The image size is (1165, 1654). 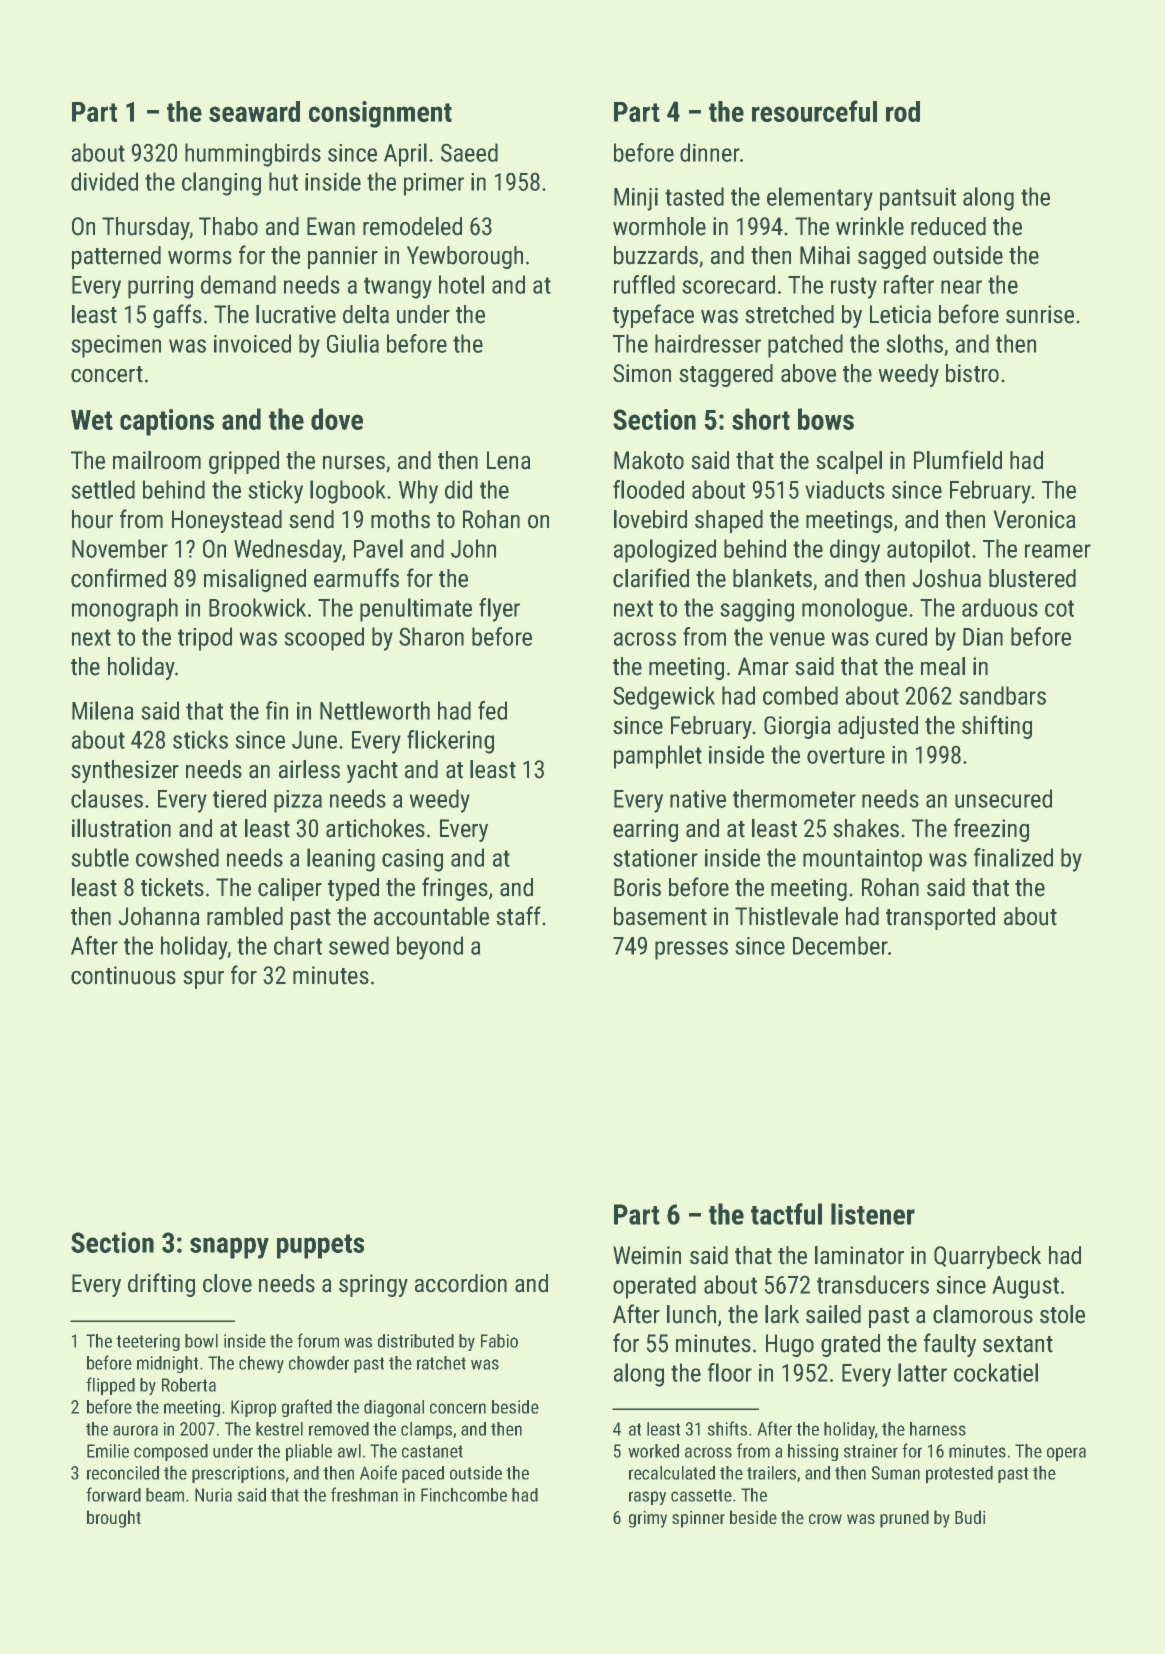 I want to click on sunrise, so click(x=1040, y=314).
